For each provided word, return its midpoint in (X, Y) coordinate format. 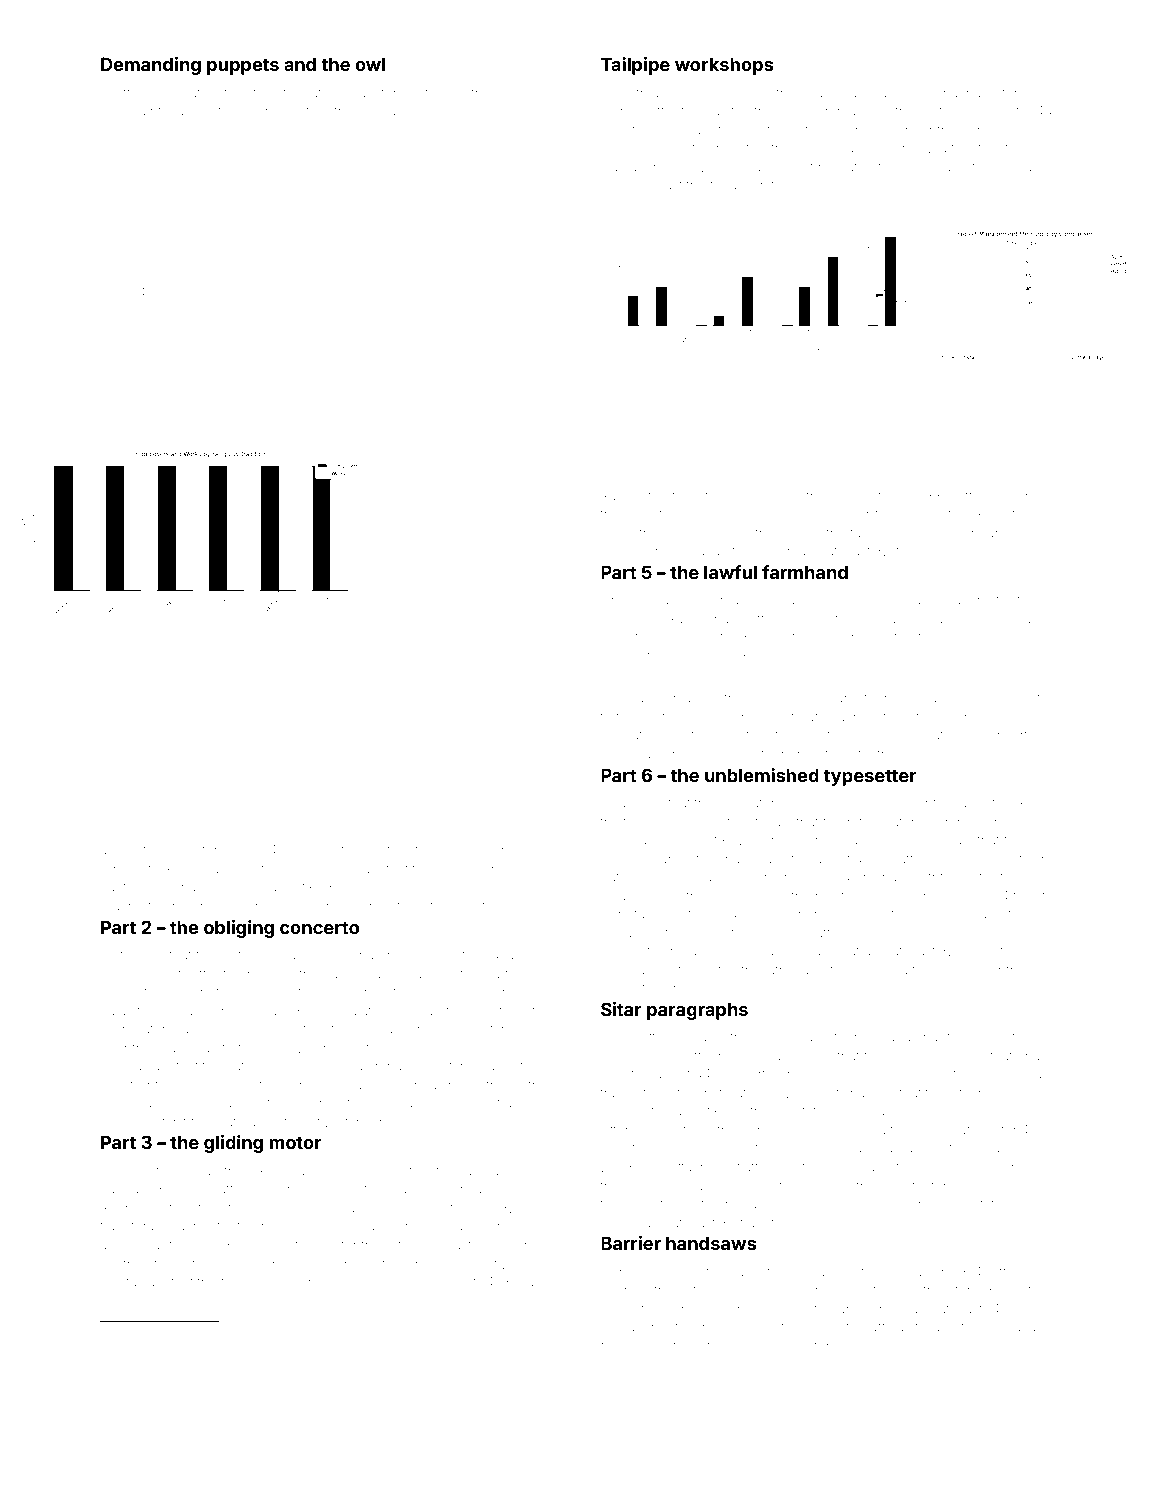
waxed (889, 93)
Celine (152, 215)
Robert (995, 513)
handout (189, 1334)
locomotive (865, 496)
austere (381, 93)
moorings (212, 376)
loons (844, 1168)
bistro (527, 1085)
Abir (270, 1029)
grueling (756, 1348)
